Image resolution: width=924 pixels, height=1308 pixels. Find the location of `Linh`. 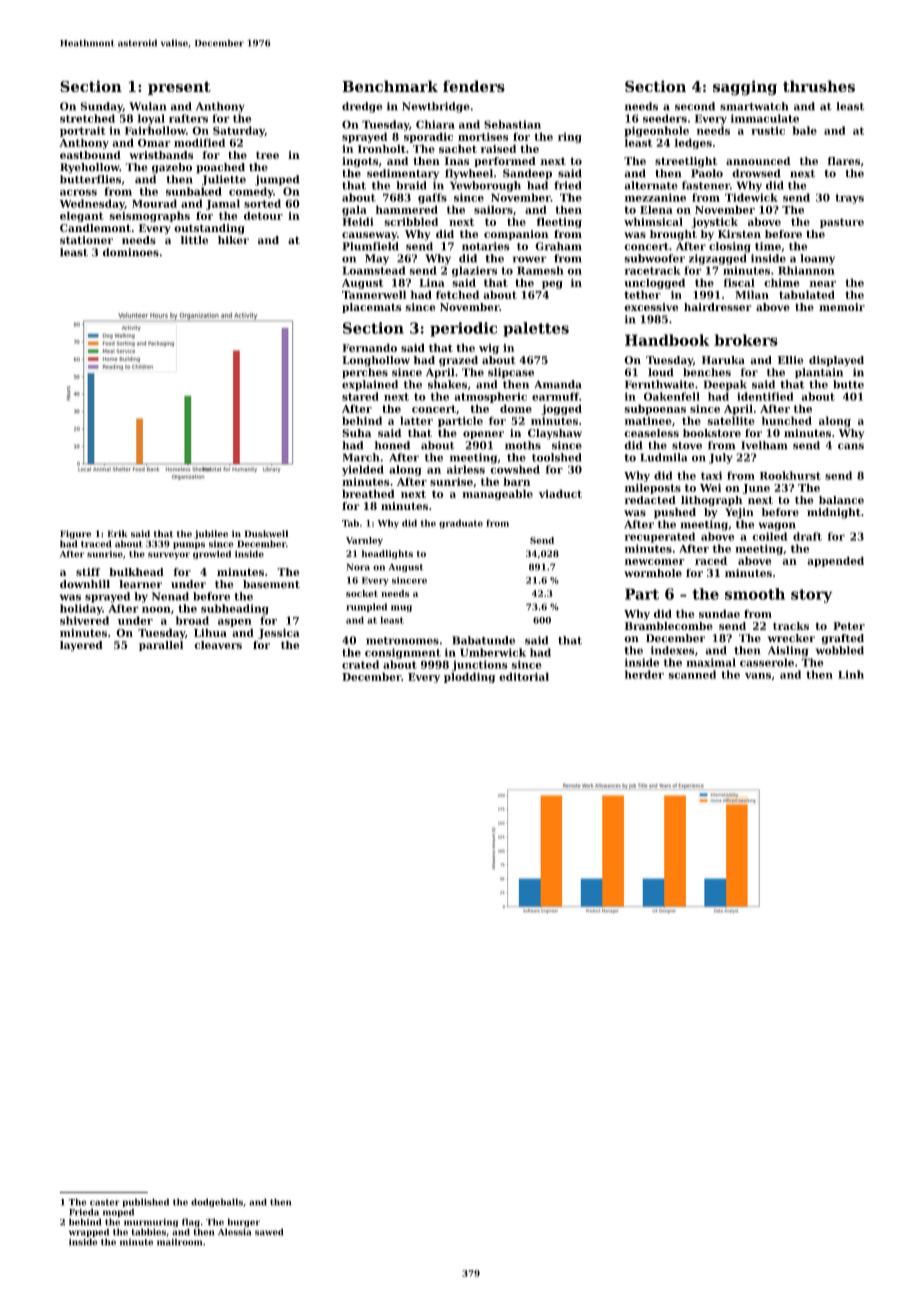

Linh is located at coordinates (851, 674).
